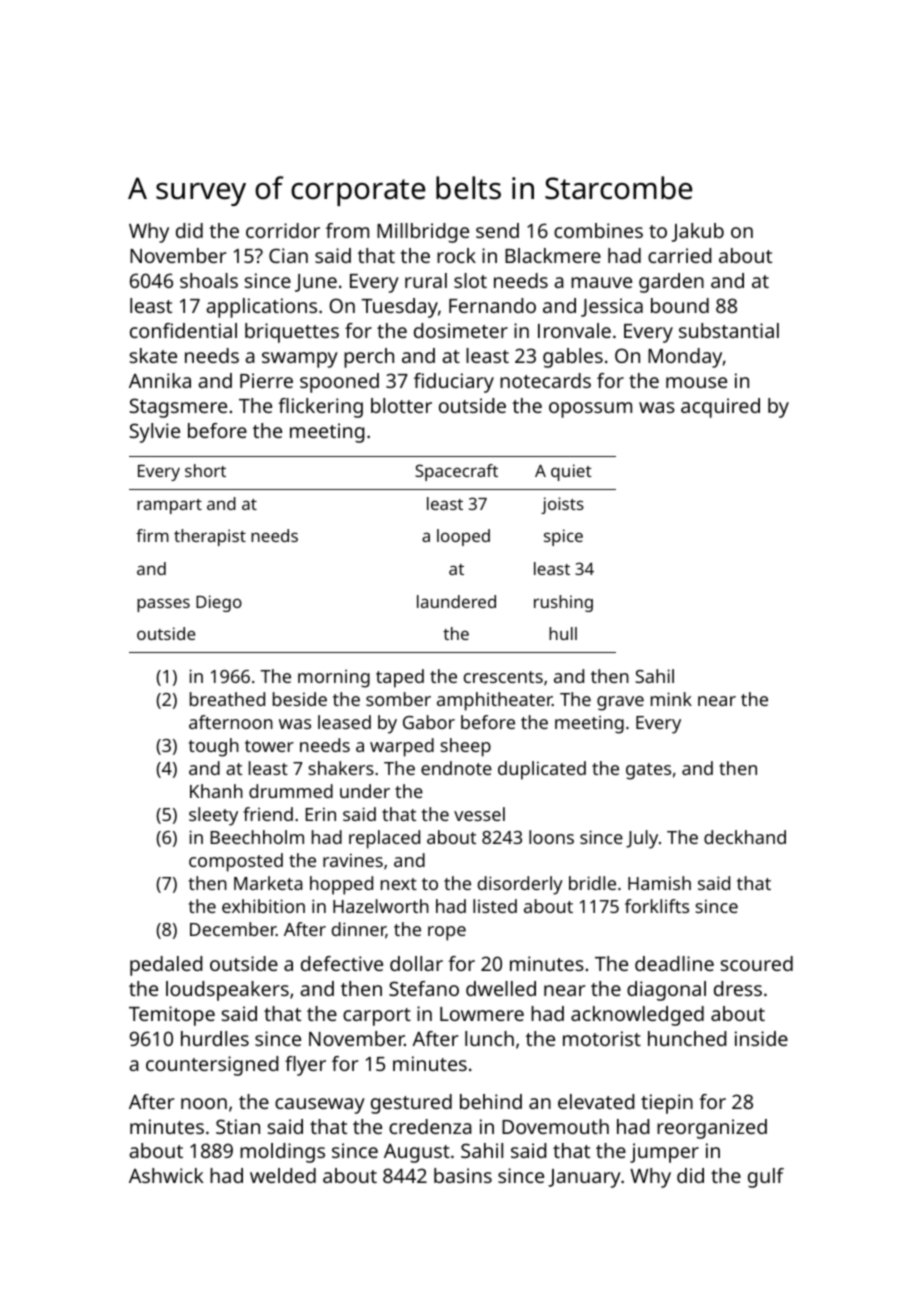  Describe the element at coordinates (339, 383) in the page. I see `spooned` at that location.
